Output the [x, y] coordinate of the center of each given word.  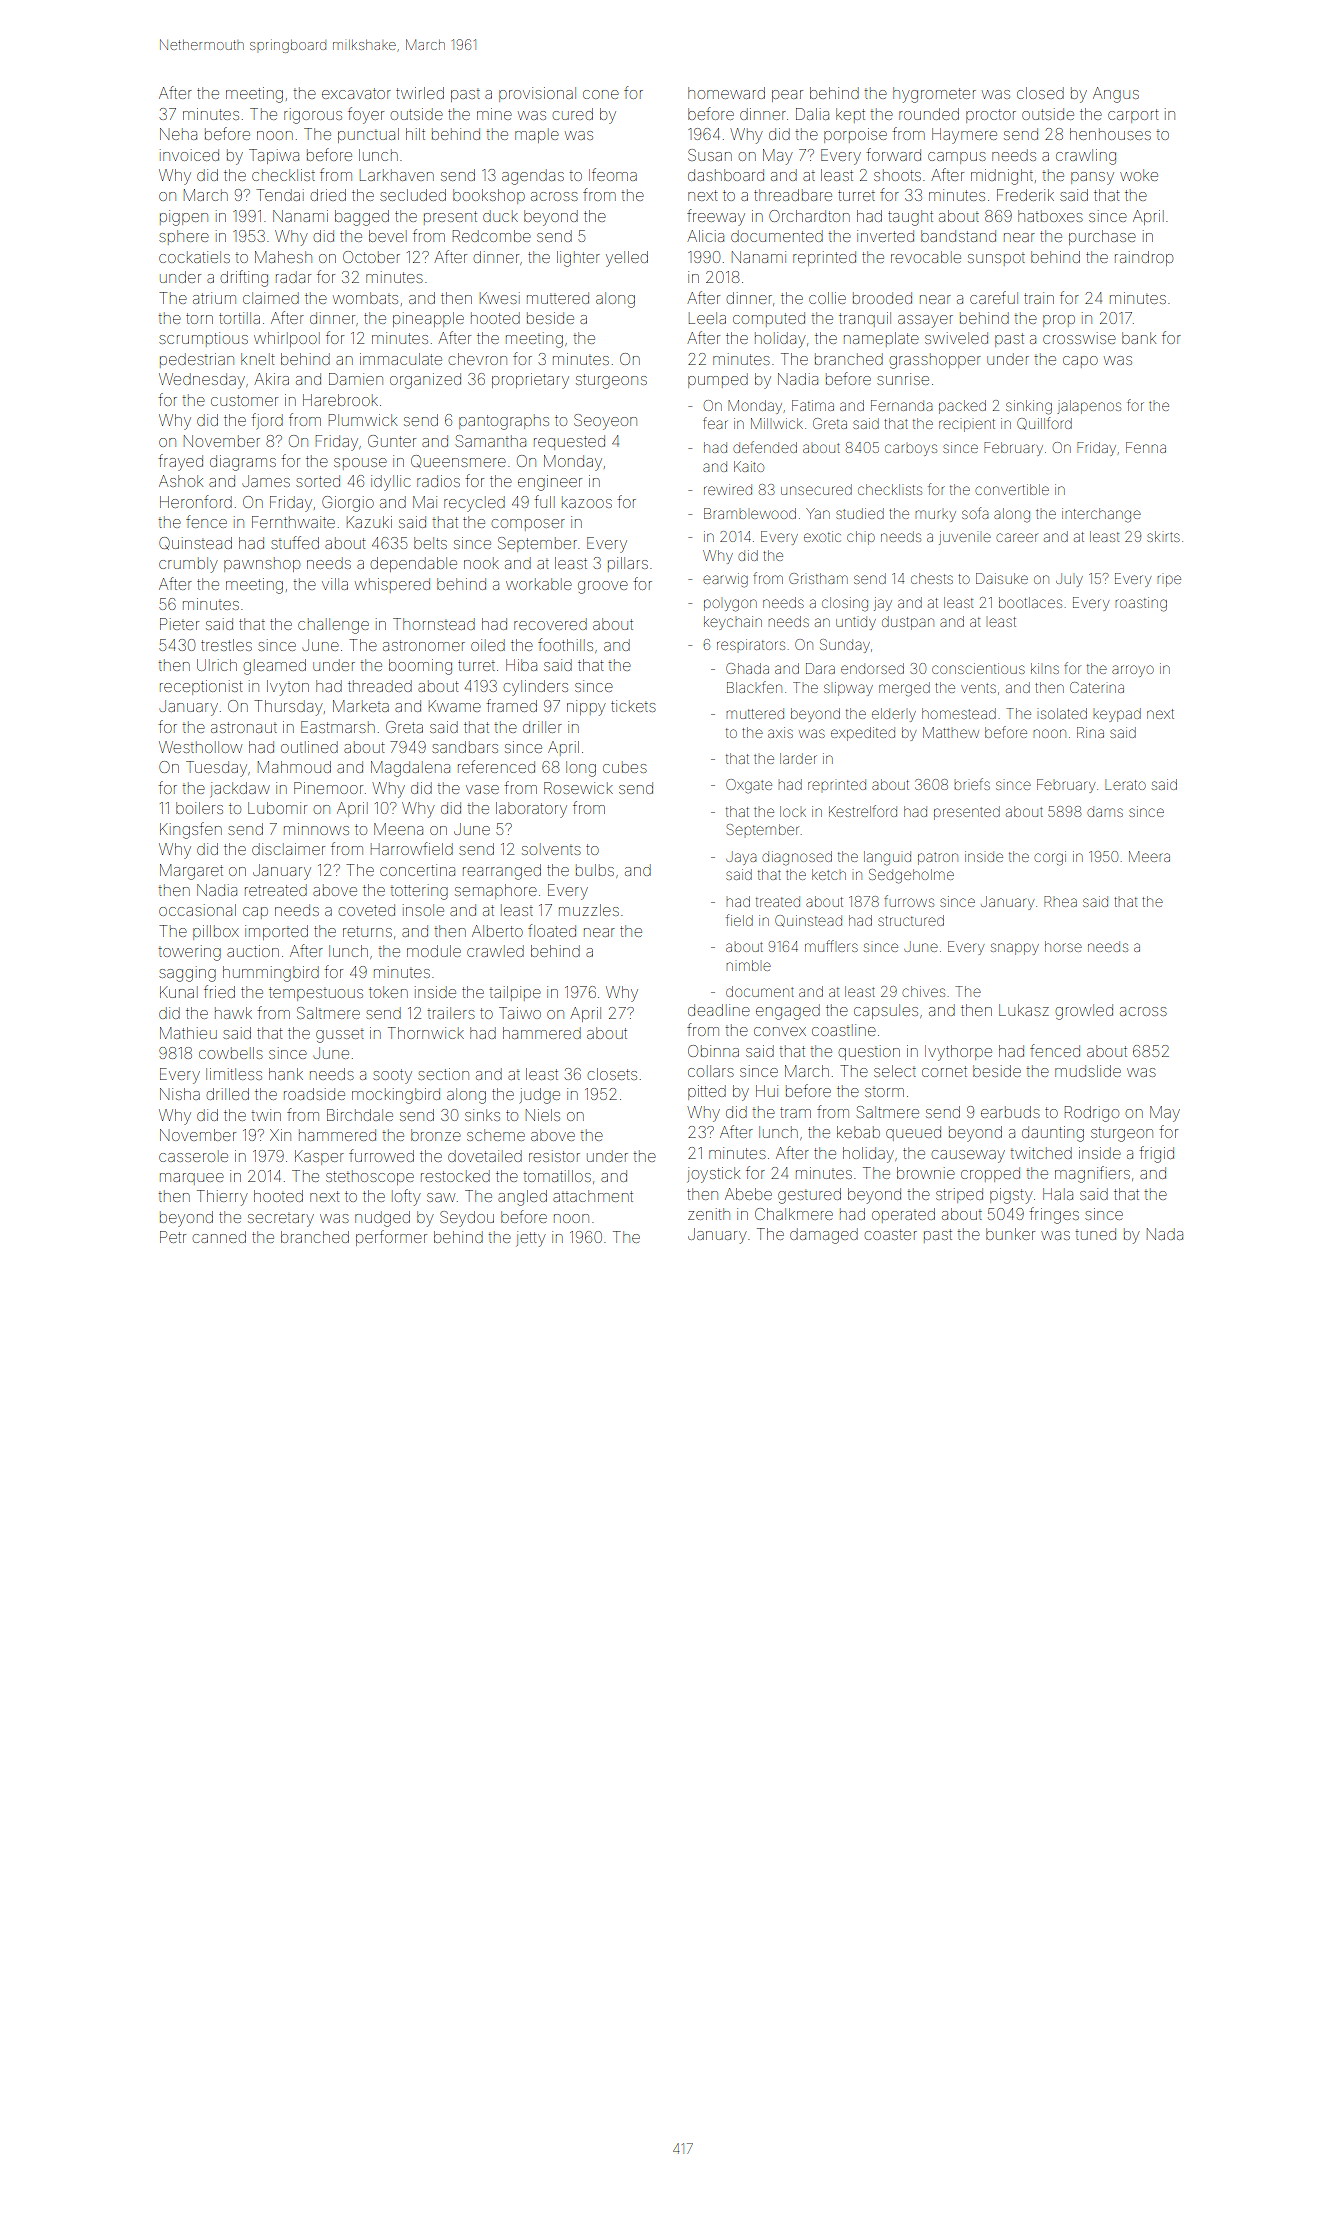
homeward [726, 93]
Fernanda [901, 405]
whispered [392, 585]
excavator [356, 93]
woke [1139, 175]
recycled [474, 504]
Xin [280, 1135]
